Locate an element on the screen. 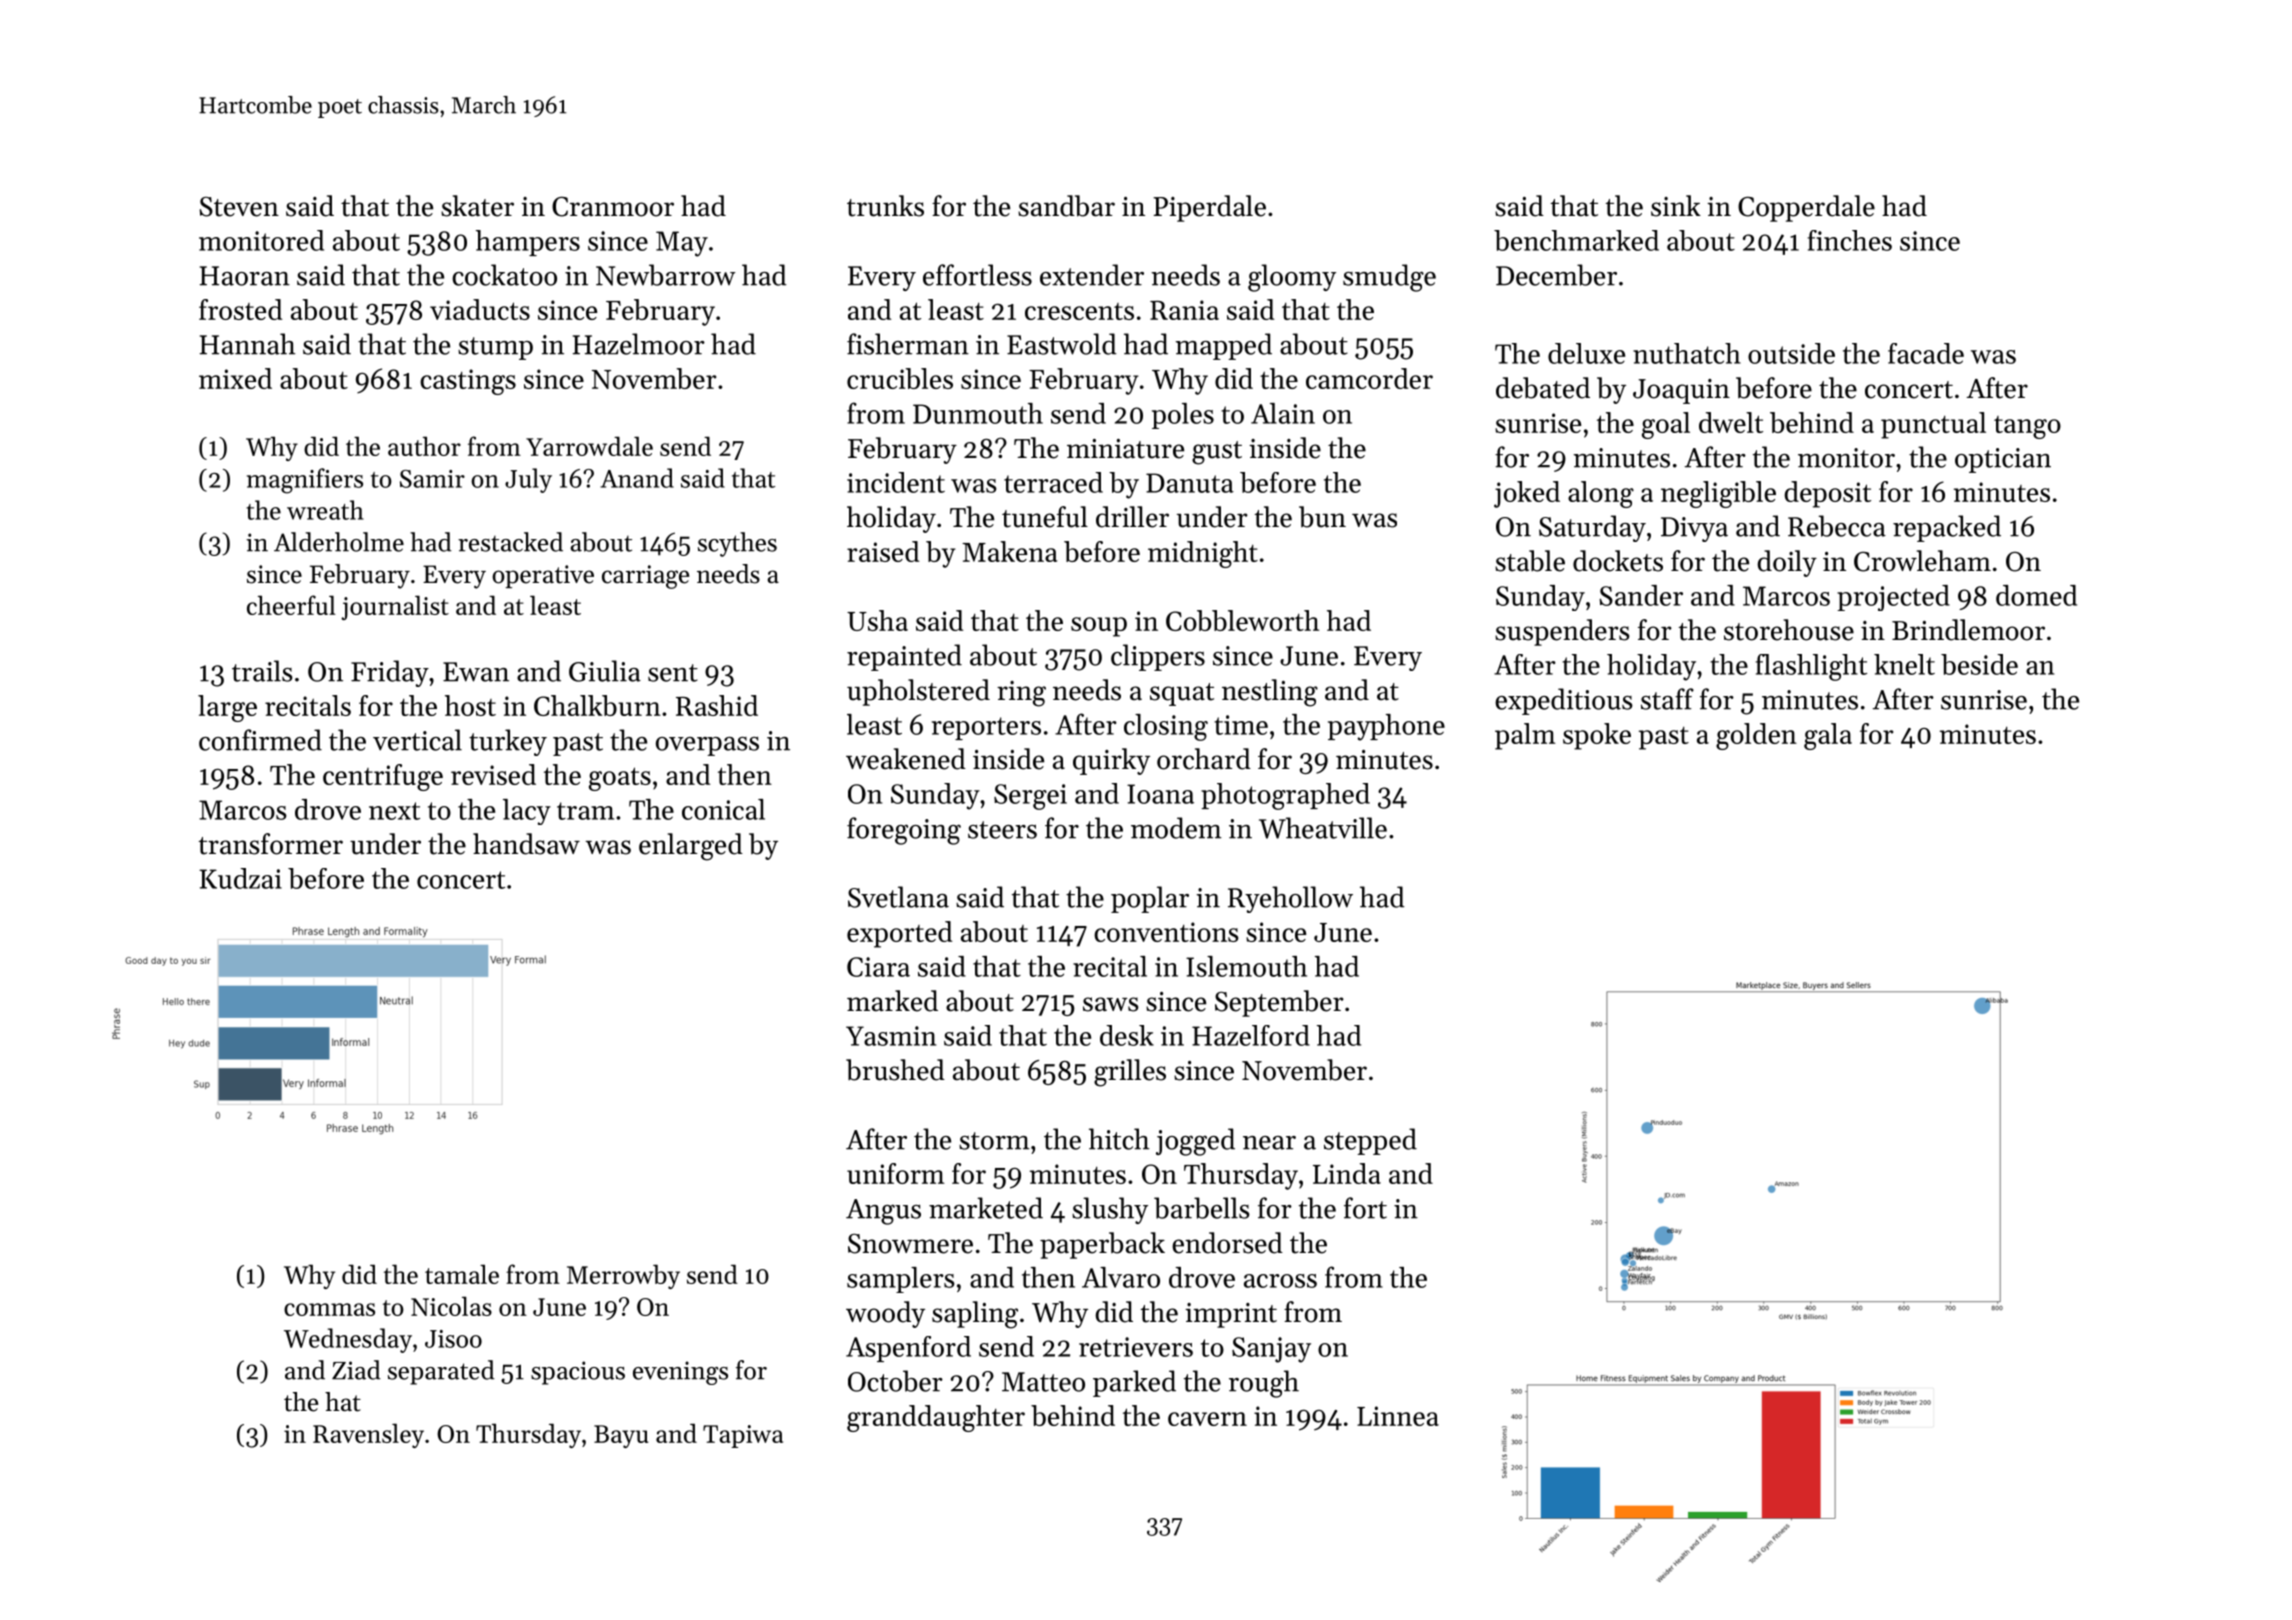 The width and height of the screenshot is (2292, 1620). negligible is located at coordinates (1718, 494).
